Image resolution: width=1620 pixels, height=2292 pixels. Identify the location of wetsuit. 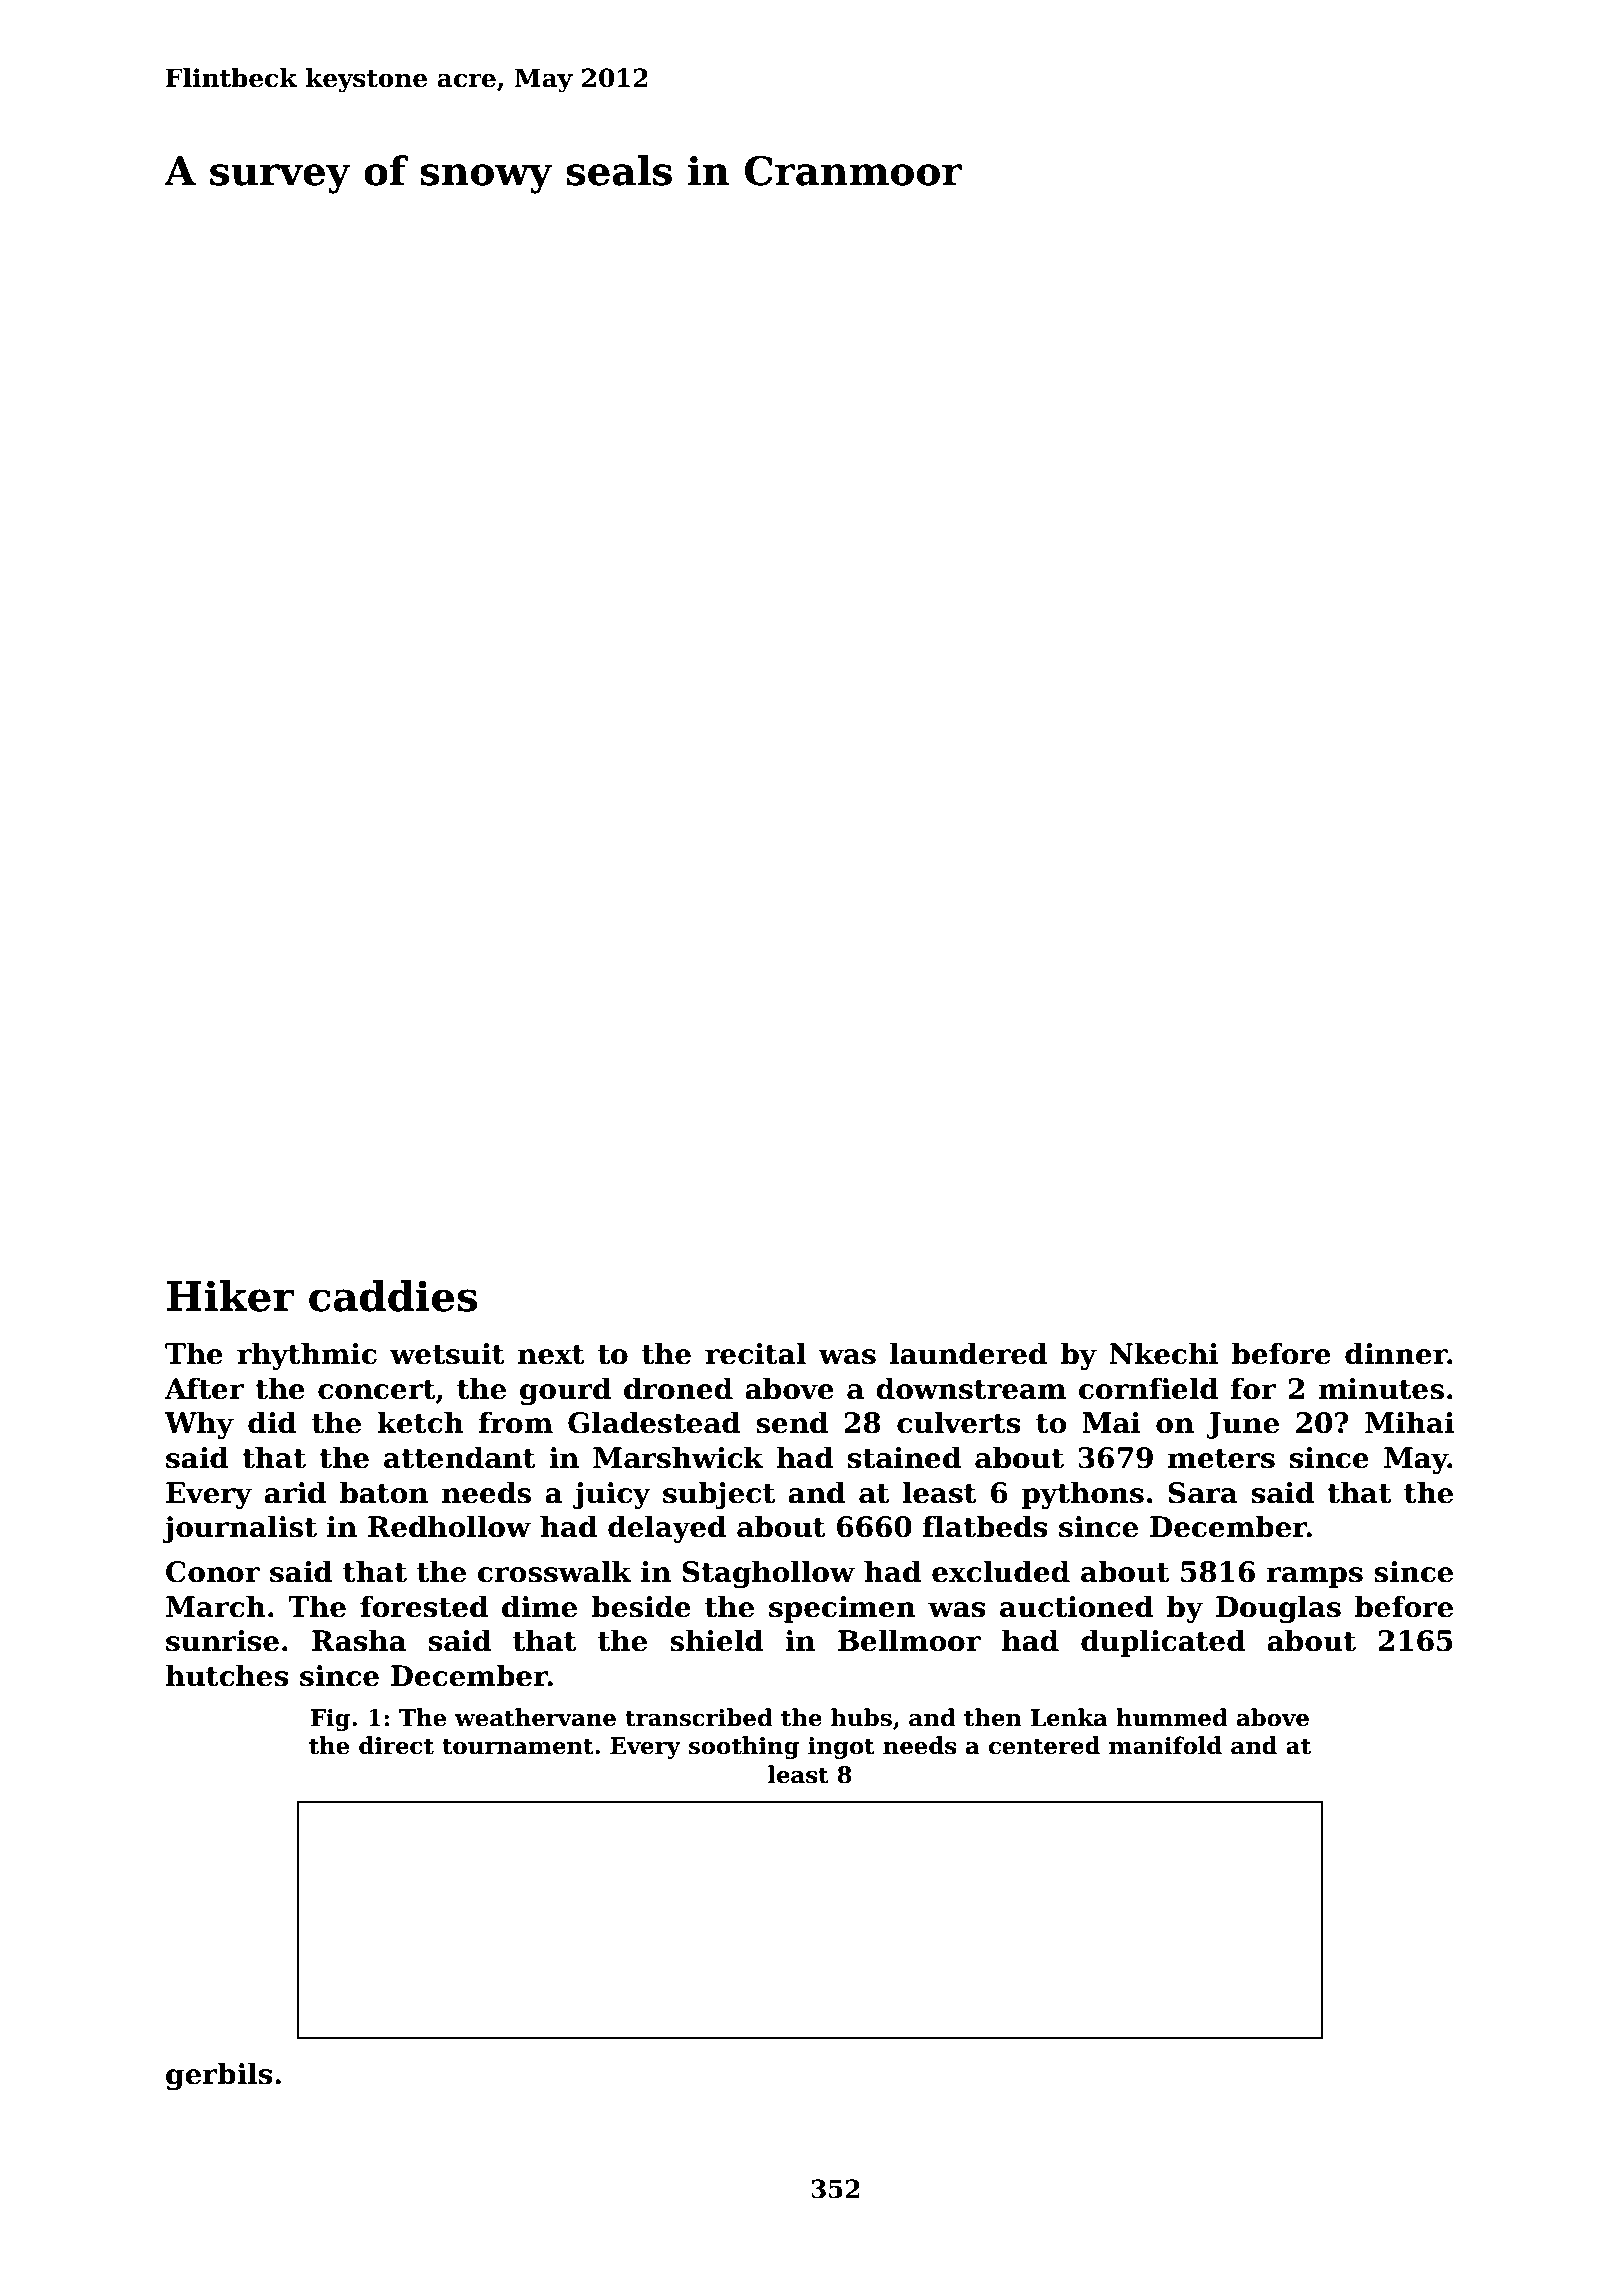
(447, 1354).
